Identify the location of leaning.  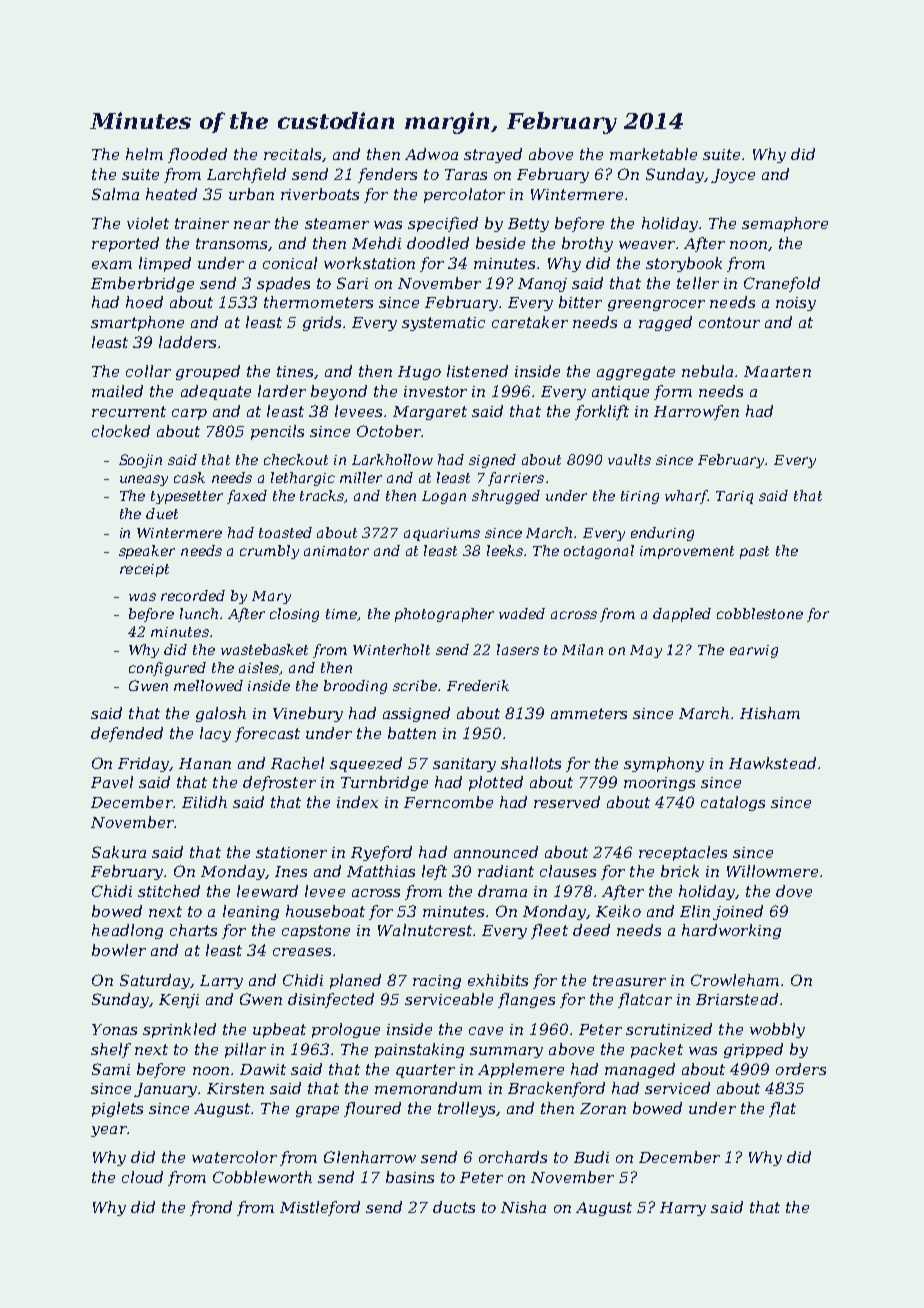
(251, 912).
